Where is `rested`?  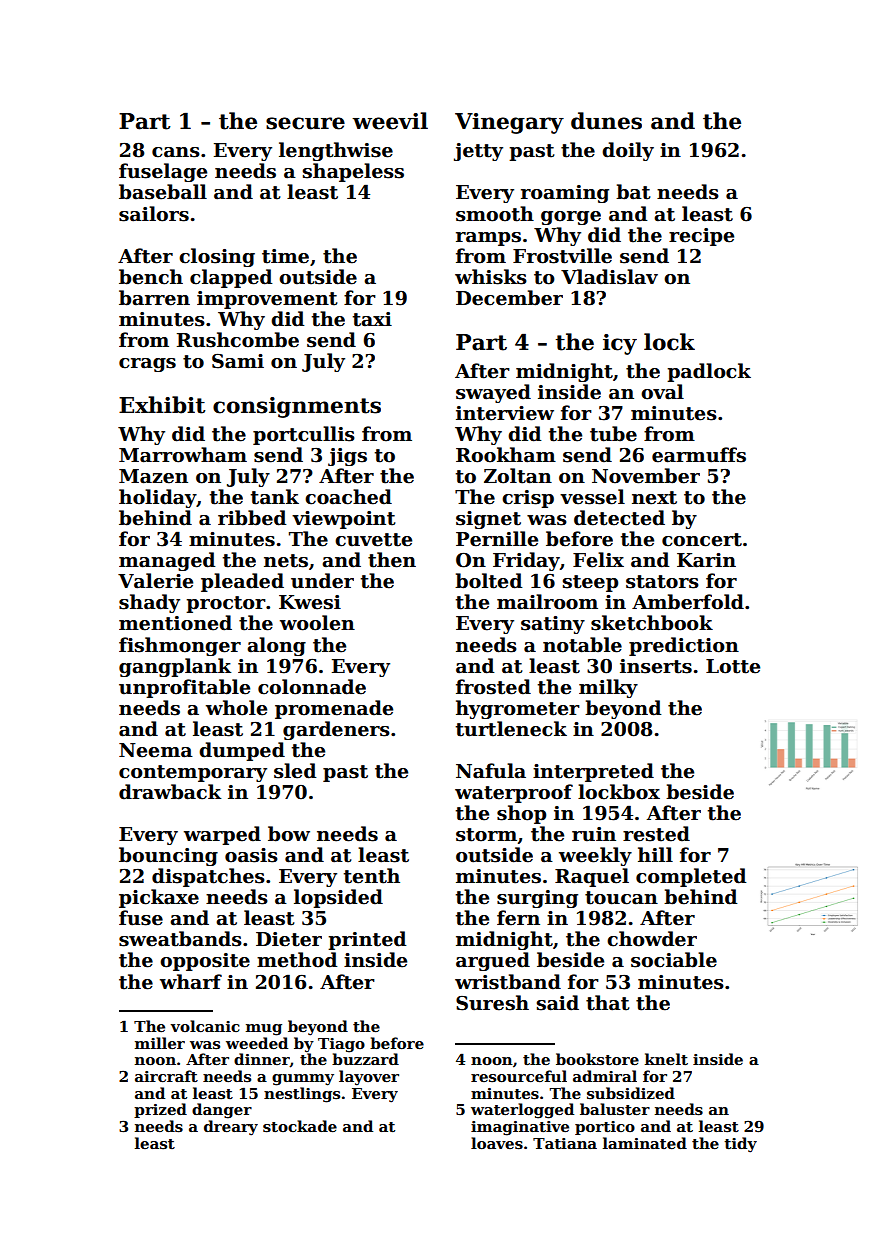 rested is located at coordinates (656, 834).
